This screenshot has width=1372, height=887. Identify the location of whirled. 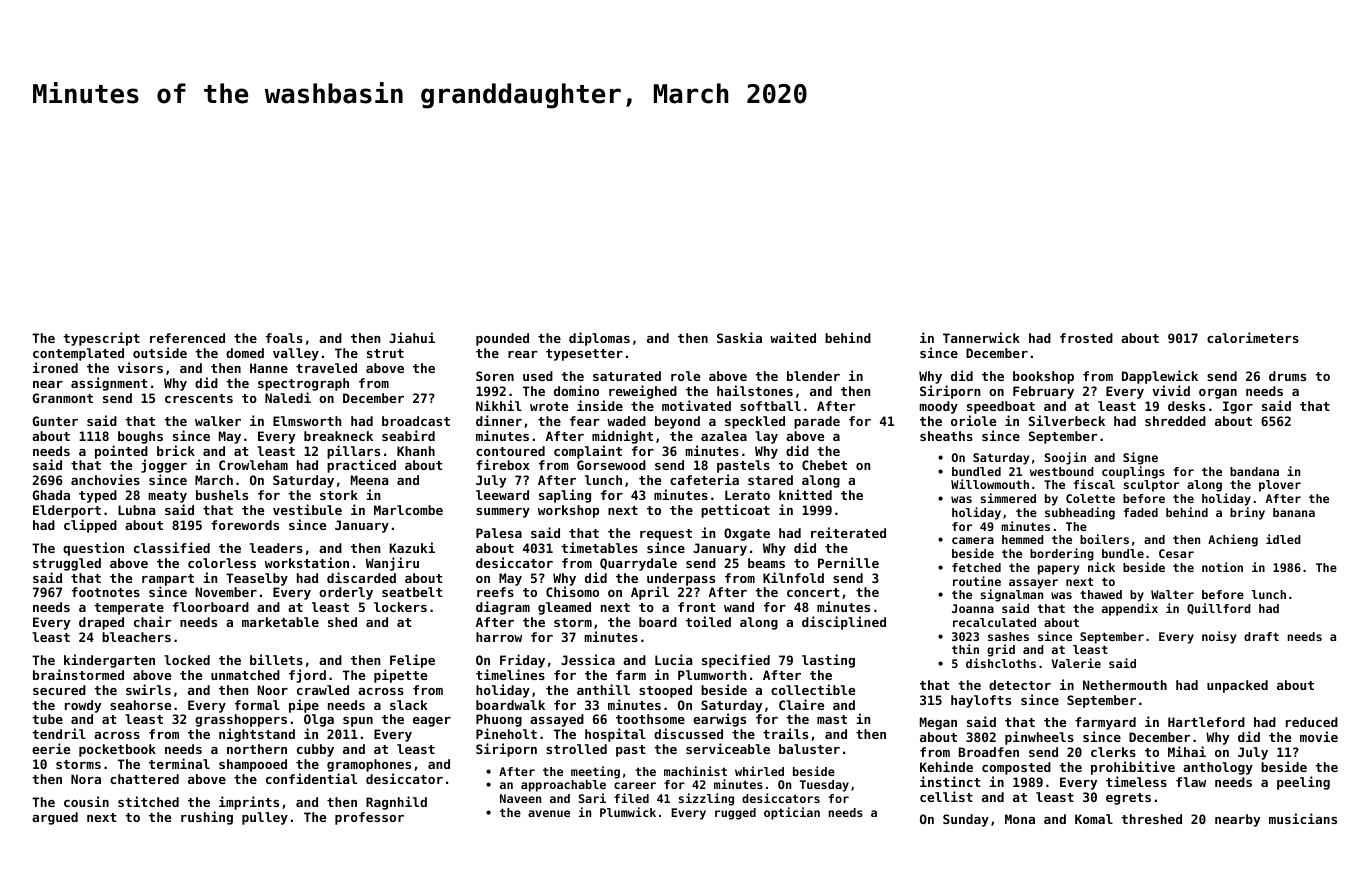
(759, 771).
